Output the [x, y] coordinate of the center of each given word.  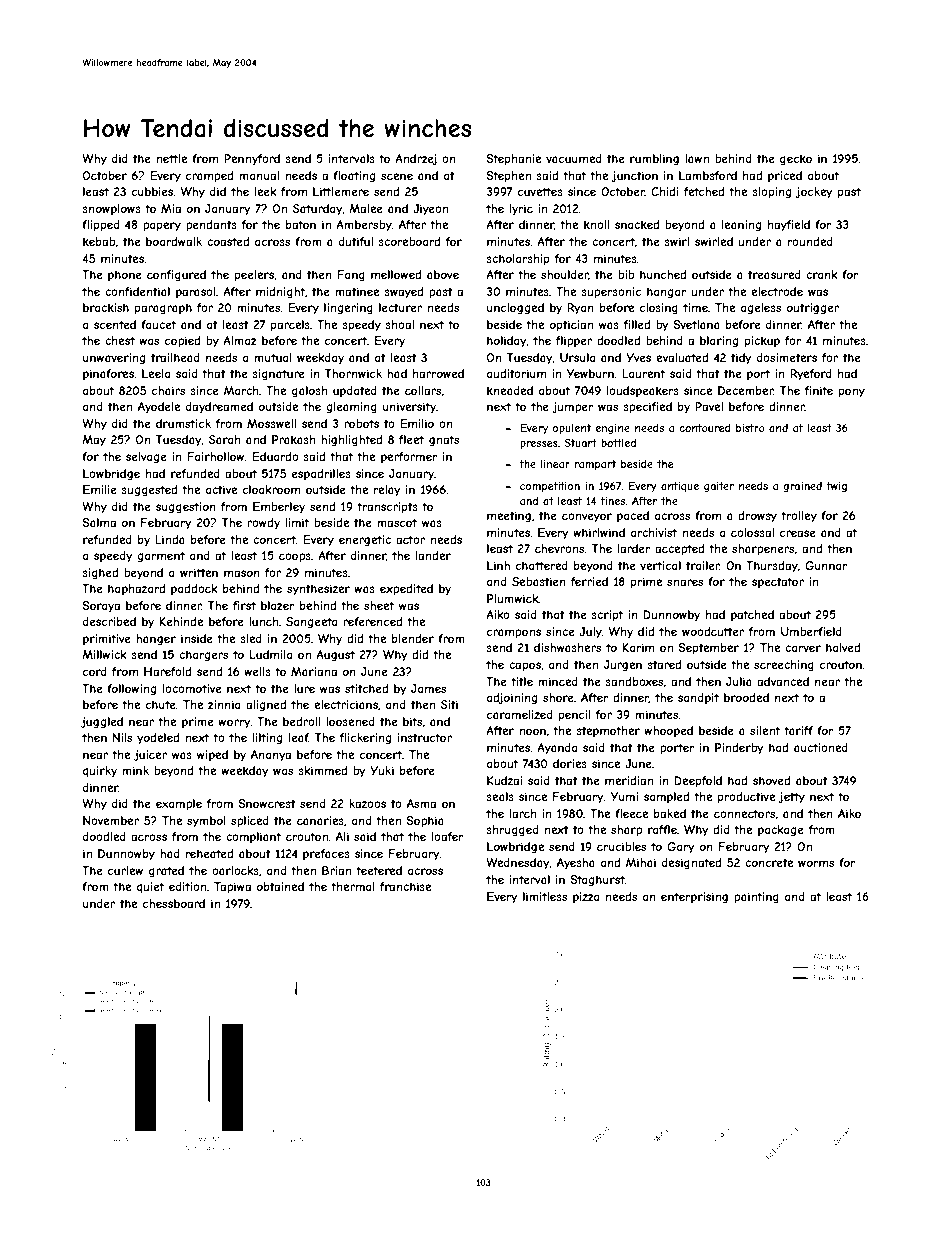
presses [539, 445]
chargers [203, 656]
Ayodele [159, 407]
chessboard [174, 903]
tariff [798, 730]
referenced [372, 621]
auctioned [821, 747]
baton [301, 224]
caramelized [520, 714]
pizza [586, 897]
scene [397, 176]
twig [836, 487]
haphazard [136, 589]
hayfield [789, 226]
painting [756, 898]
